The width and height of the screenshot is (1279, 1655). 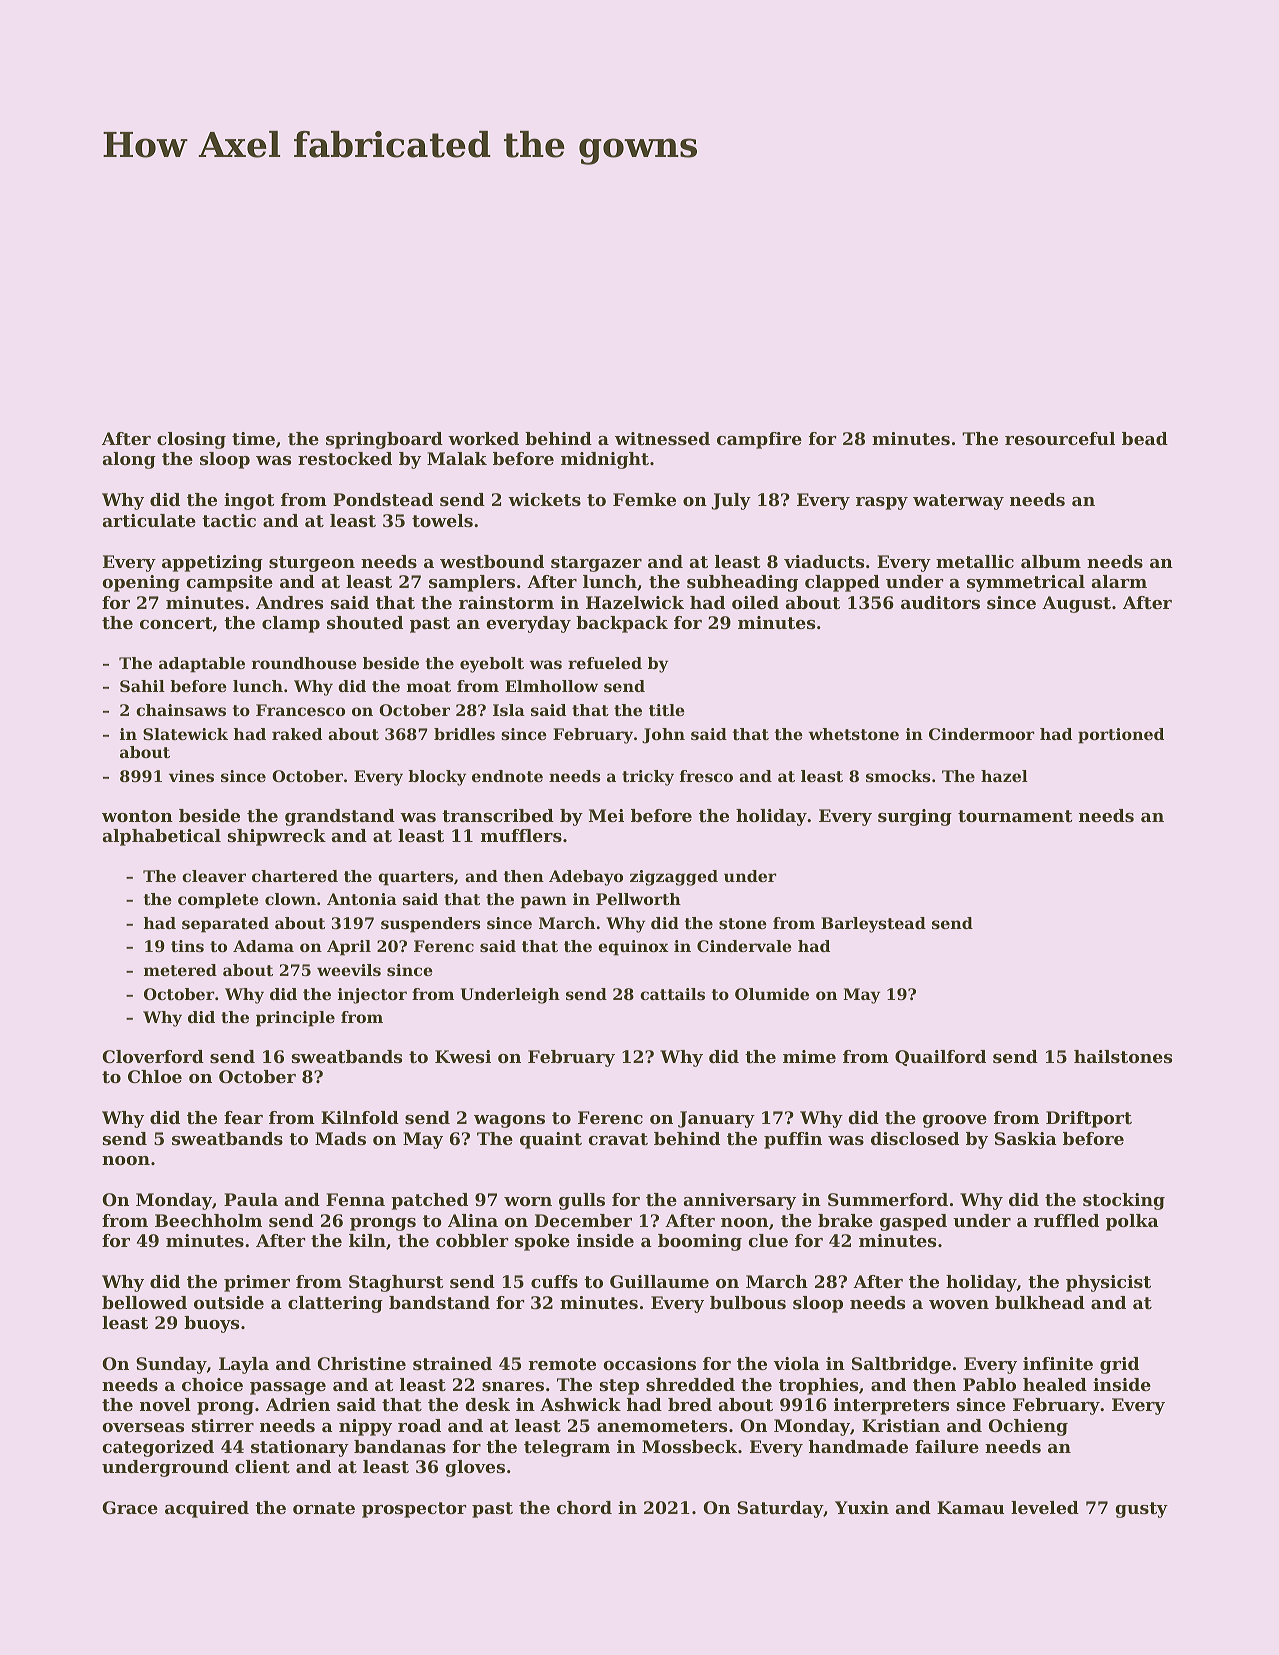 What do you see at coordinates (1051, 561) in the screenshot?
I see `album` at bounding box center [1051, 561].
